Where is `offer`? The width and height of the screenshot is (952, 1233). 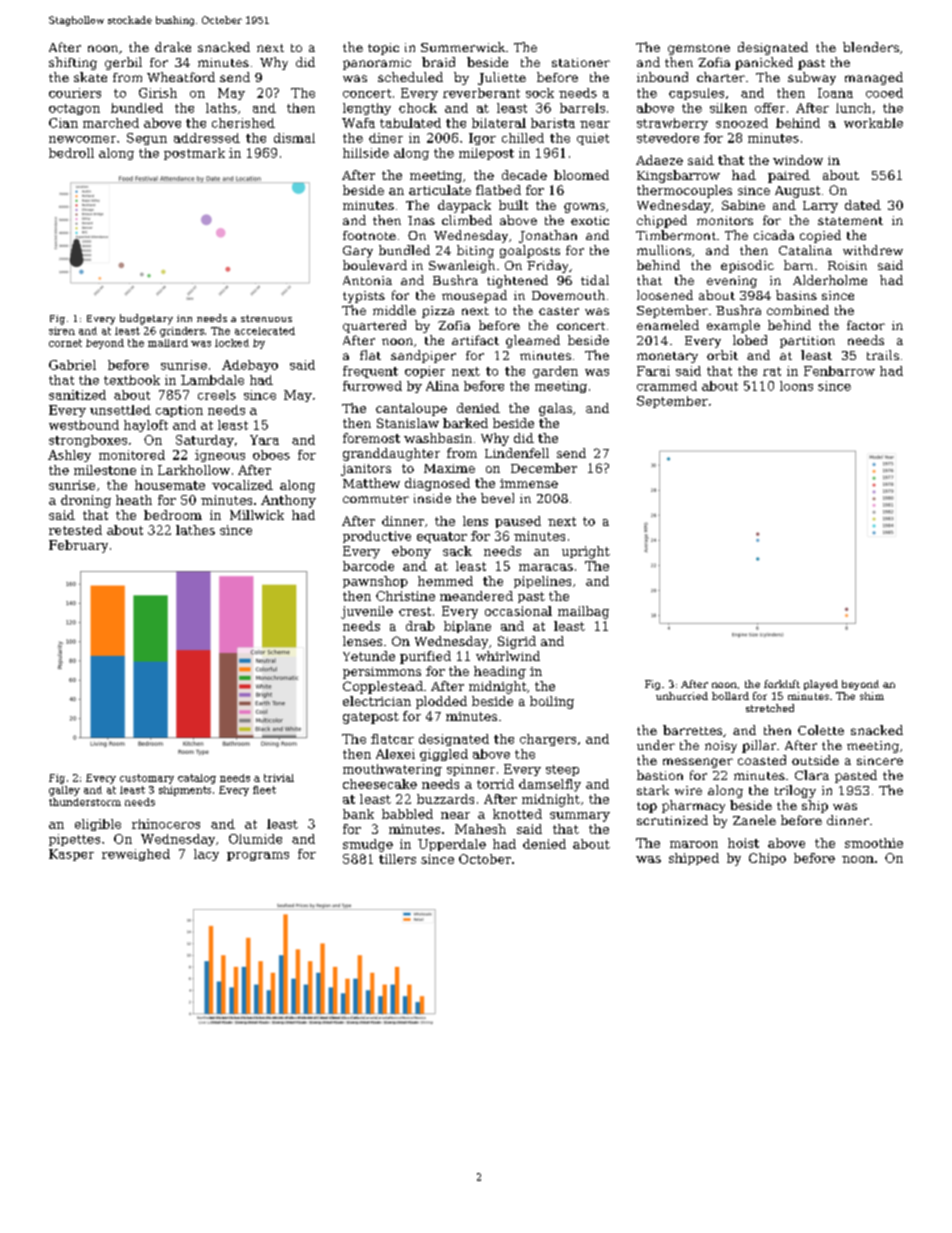
offer is located at coordinates (770, 108).
